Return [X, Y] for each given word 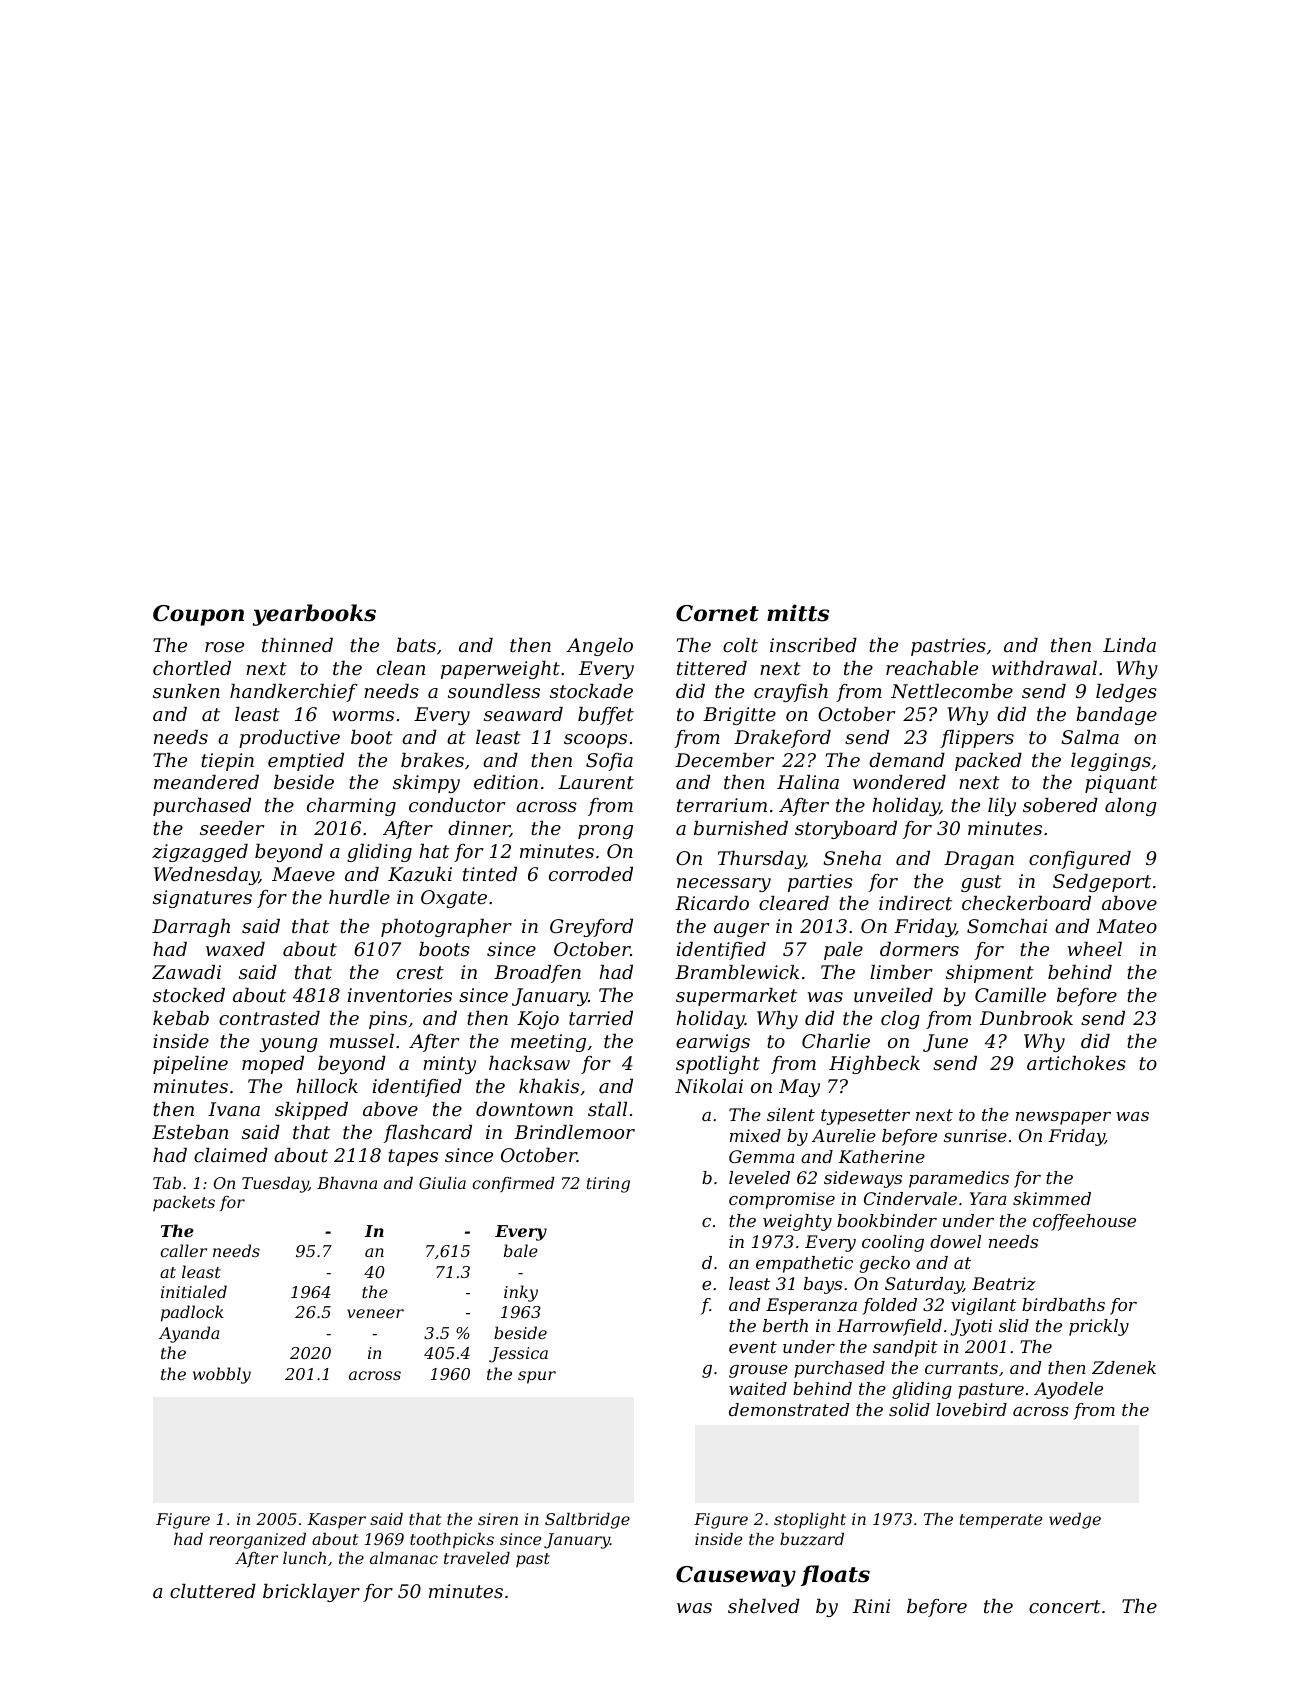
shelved [764, 1606]
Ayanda [189, 1334]
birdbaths [1063, 1304]
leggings [1111, 762]
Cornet [717, 613]
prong [605, 832]
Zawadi [186, 972]
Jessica [518, 1355]
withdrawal [1044, 668]
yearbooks [314, 615]
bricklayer [311, 1593]
